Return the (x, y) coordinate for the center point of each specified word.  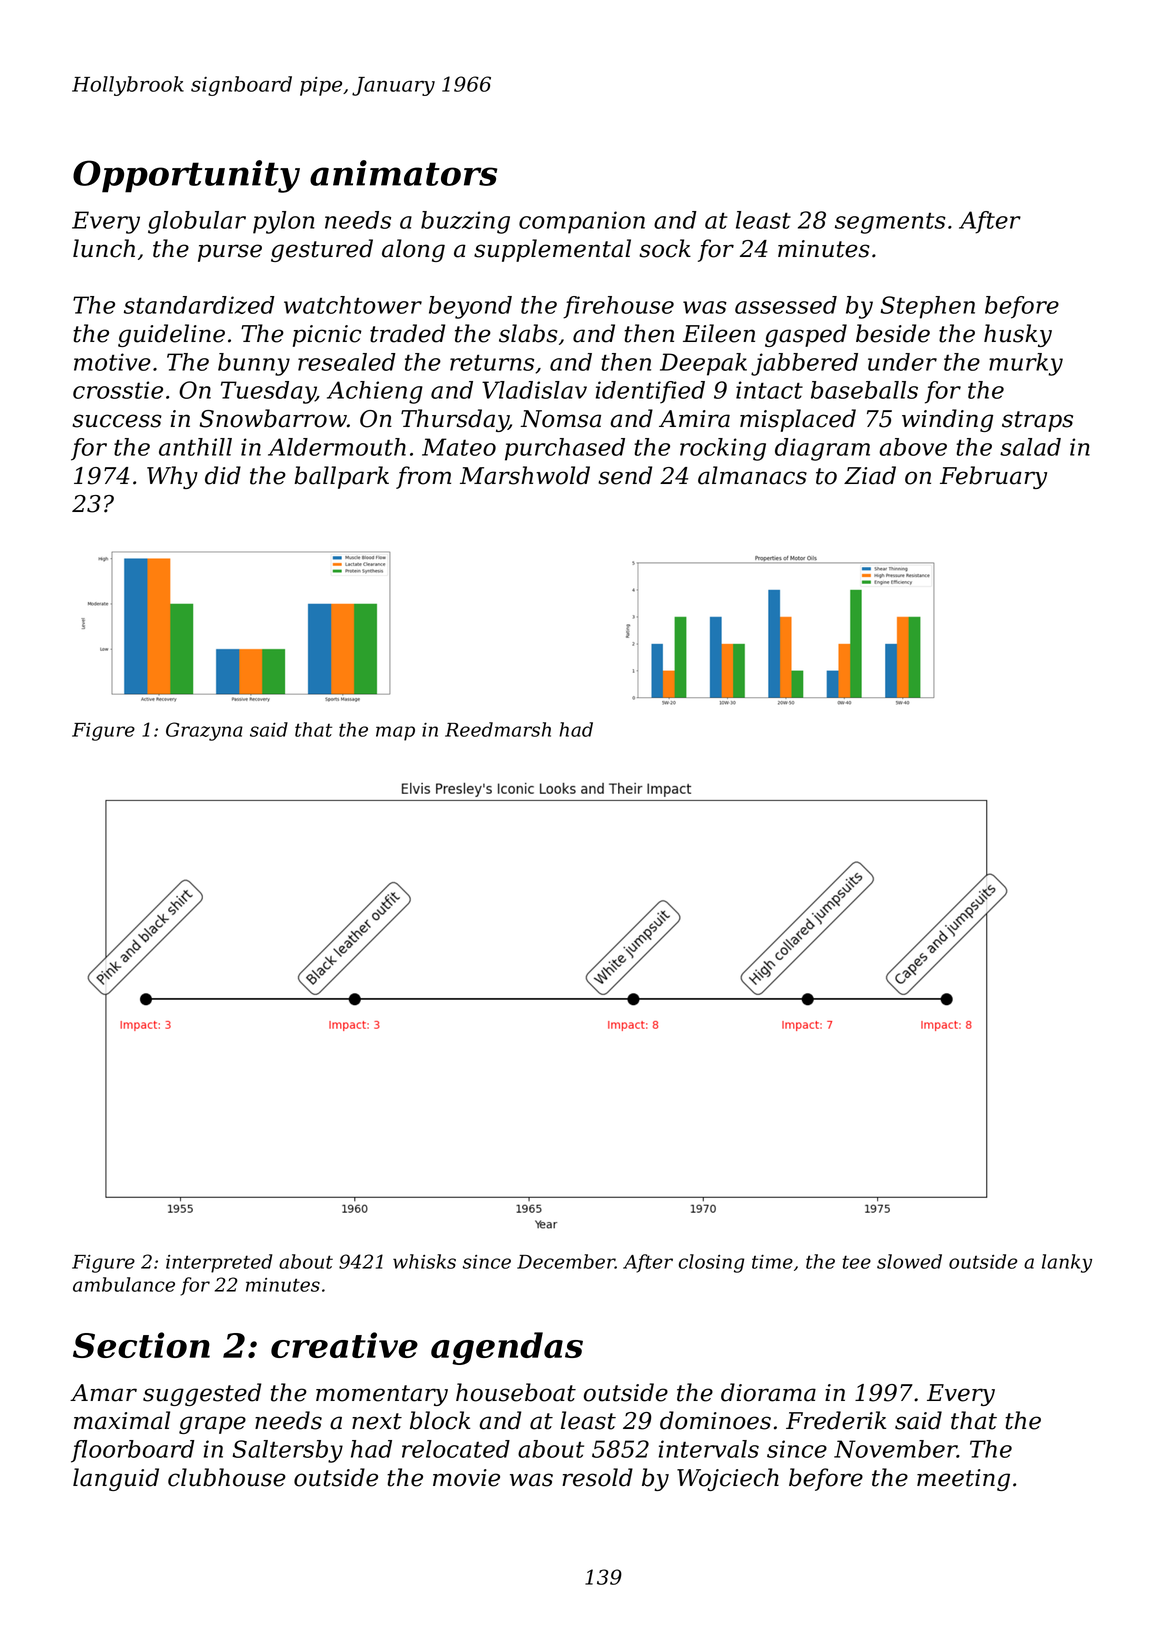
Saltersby (288, 1451)
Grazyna (204, 731)
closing (711, 1263)
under (902, 362)
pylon (284, 222)
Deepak (703, 364)
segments (890, 223)
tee (857, 1262)
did (223, 475)
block (440, 1420)
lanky (1067, 1263)
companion (582, 222)
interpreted (219, 1263)
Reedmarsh (498, 729)
